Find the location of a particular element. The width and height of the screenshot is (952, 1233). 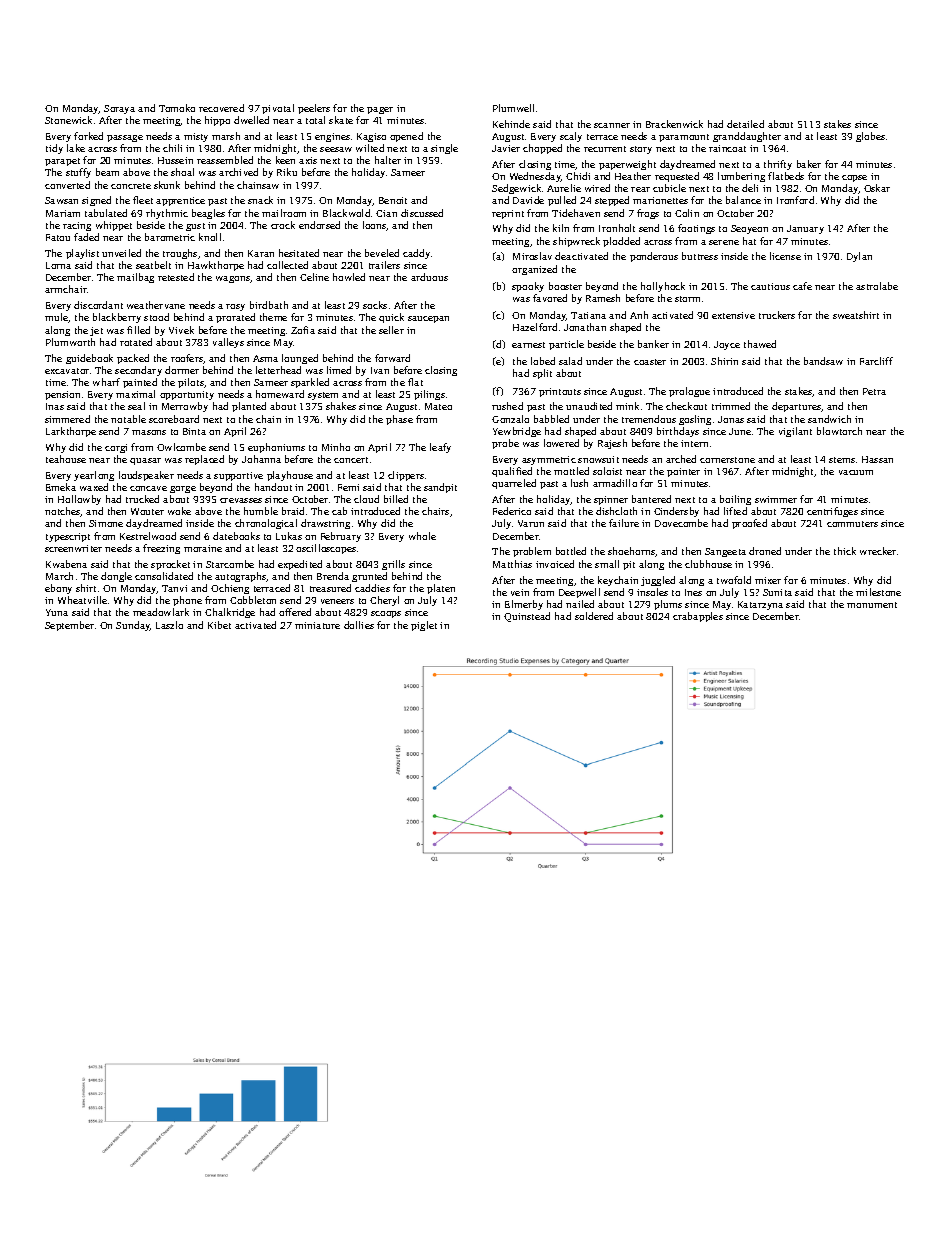

Soraya is located at coordinates (119, 109).
